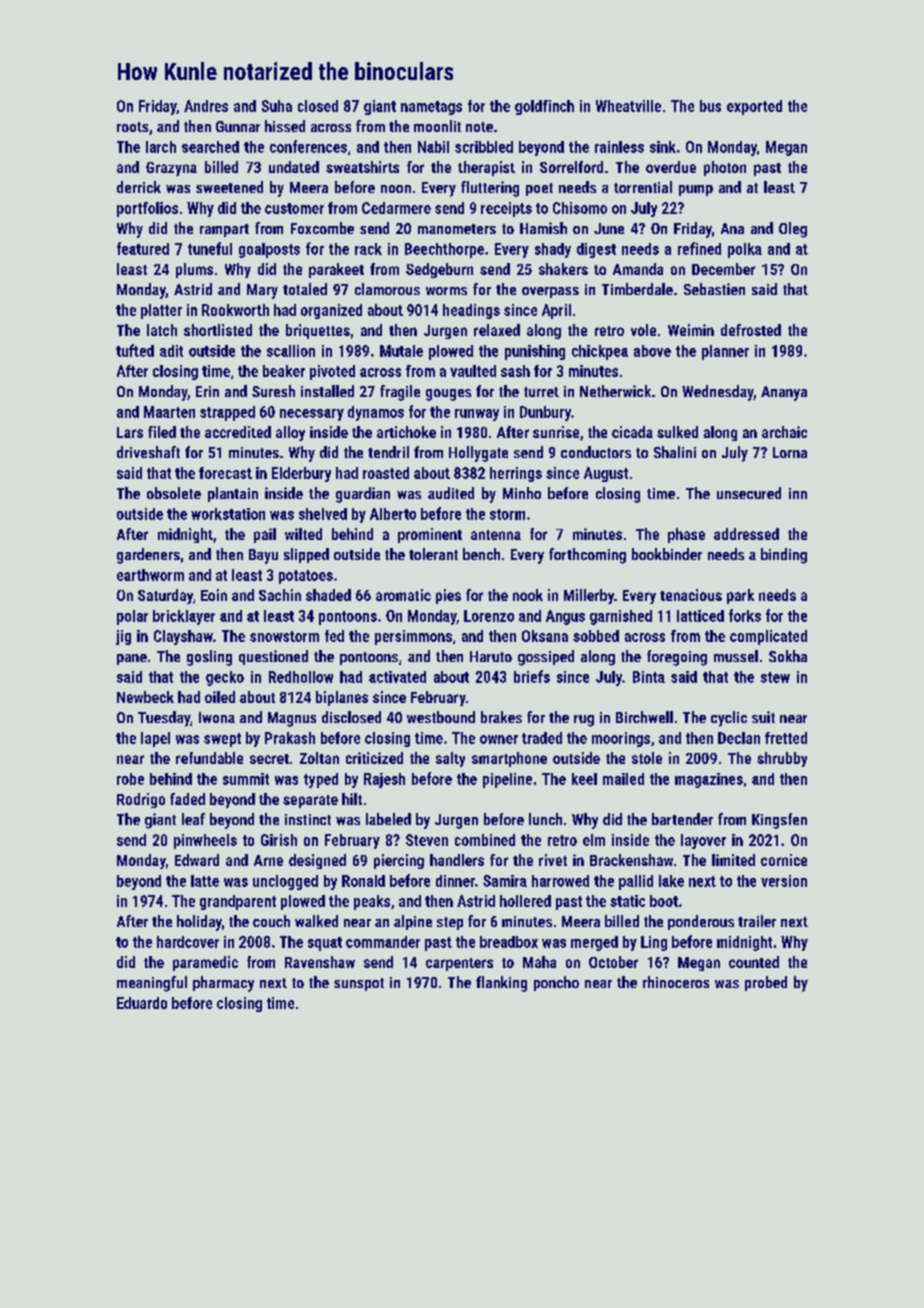  I want to click on Ravenshaw, so click(320, 962).
